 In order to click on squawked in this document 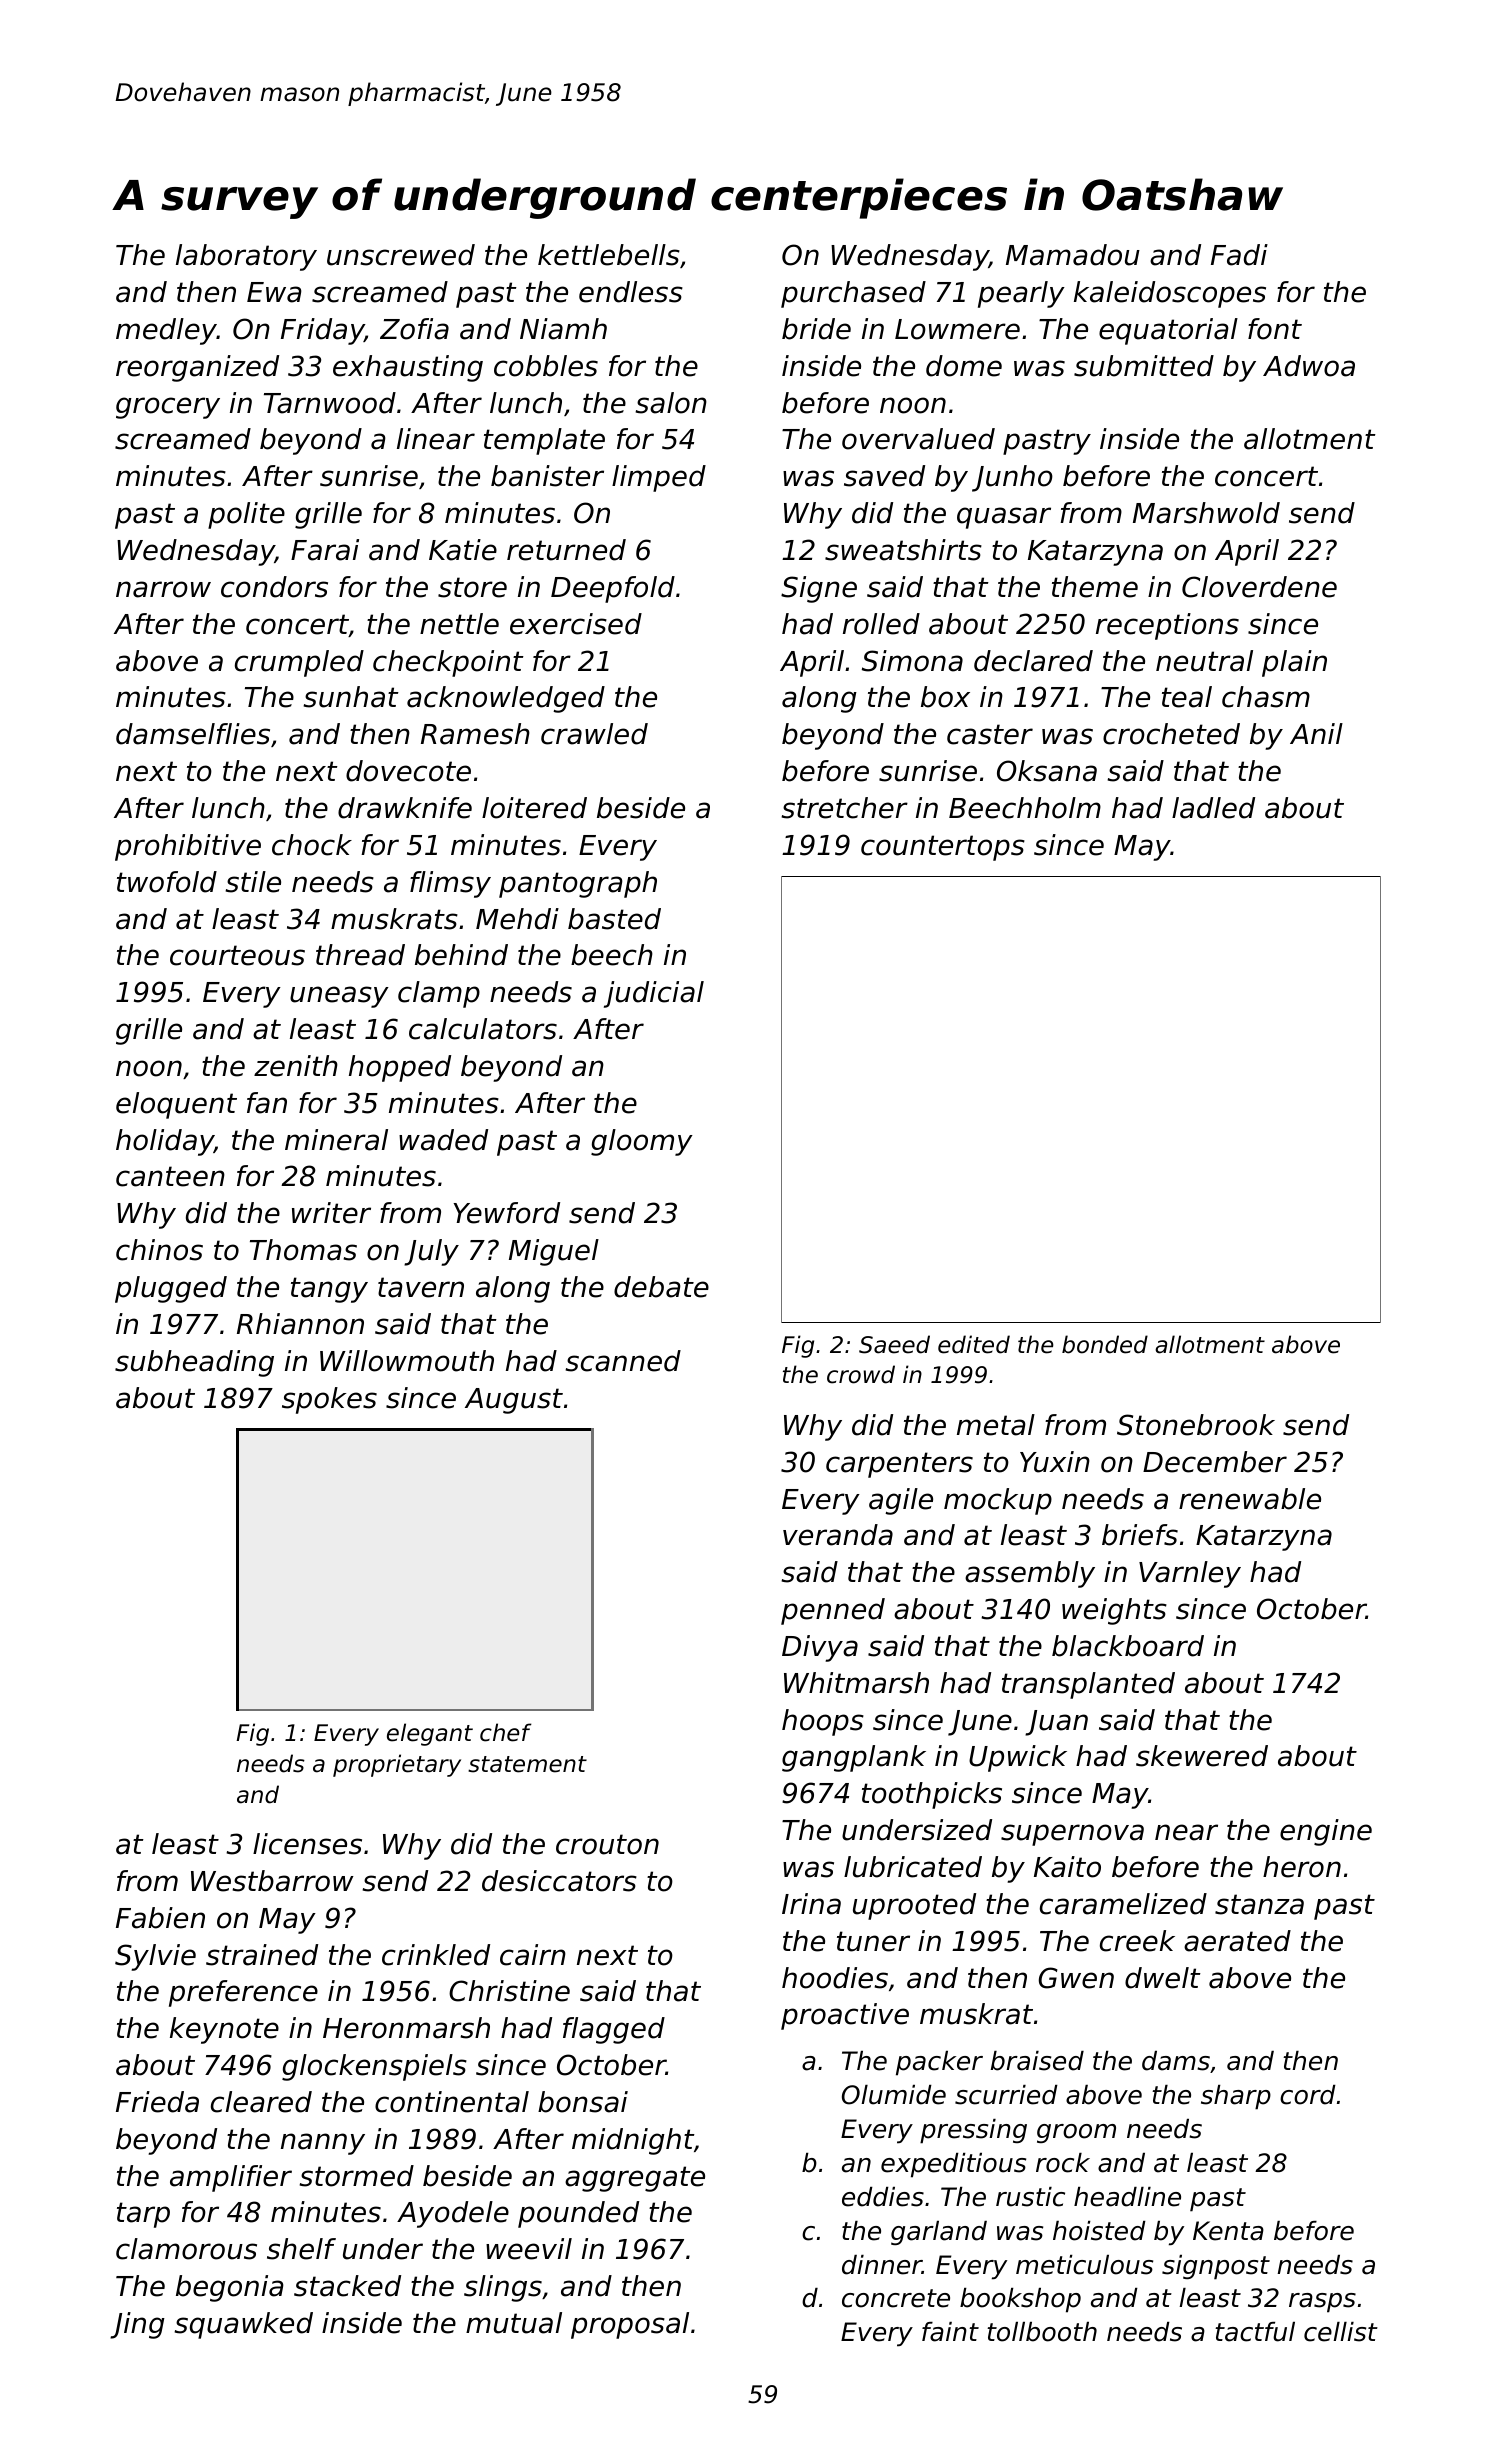, I will do `click(243, 2325)`.
